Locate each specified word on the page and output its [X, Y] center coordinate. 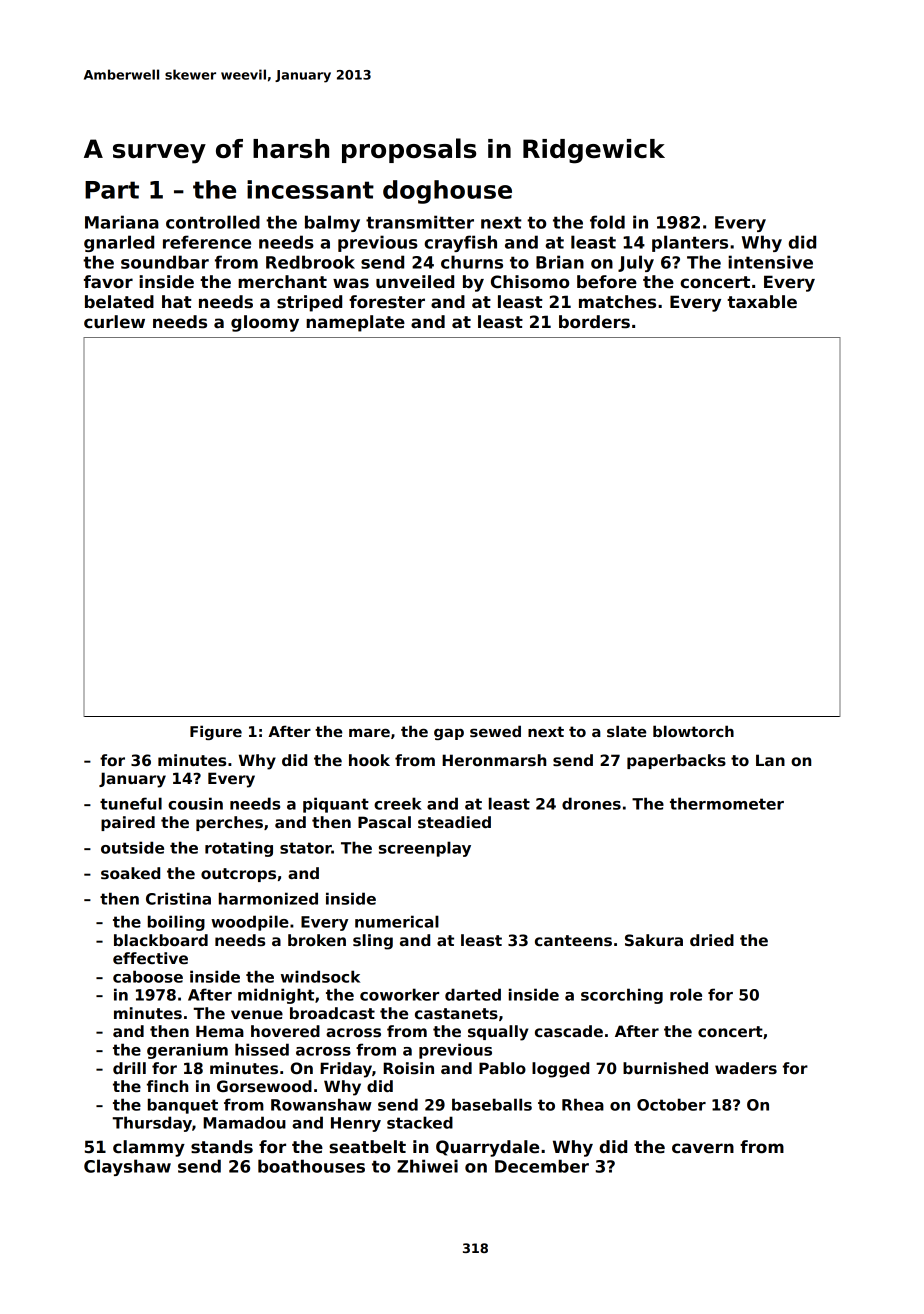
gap [449, 734]
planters [690, 243]
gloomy [265, 323]
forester [387, 302]
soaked [130, 873]
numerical [397, 921]
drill [129, 1068]
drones [591, 803]
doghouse [447, 192]
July [636, 263]
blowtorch [693, 731]
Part [112, 190]
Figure [216, 732]
